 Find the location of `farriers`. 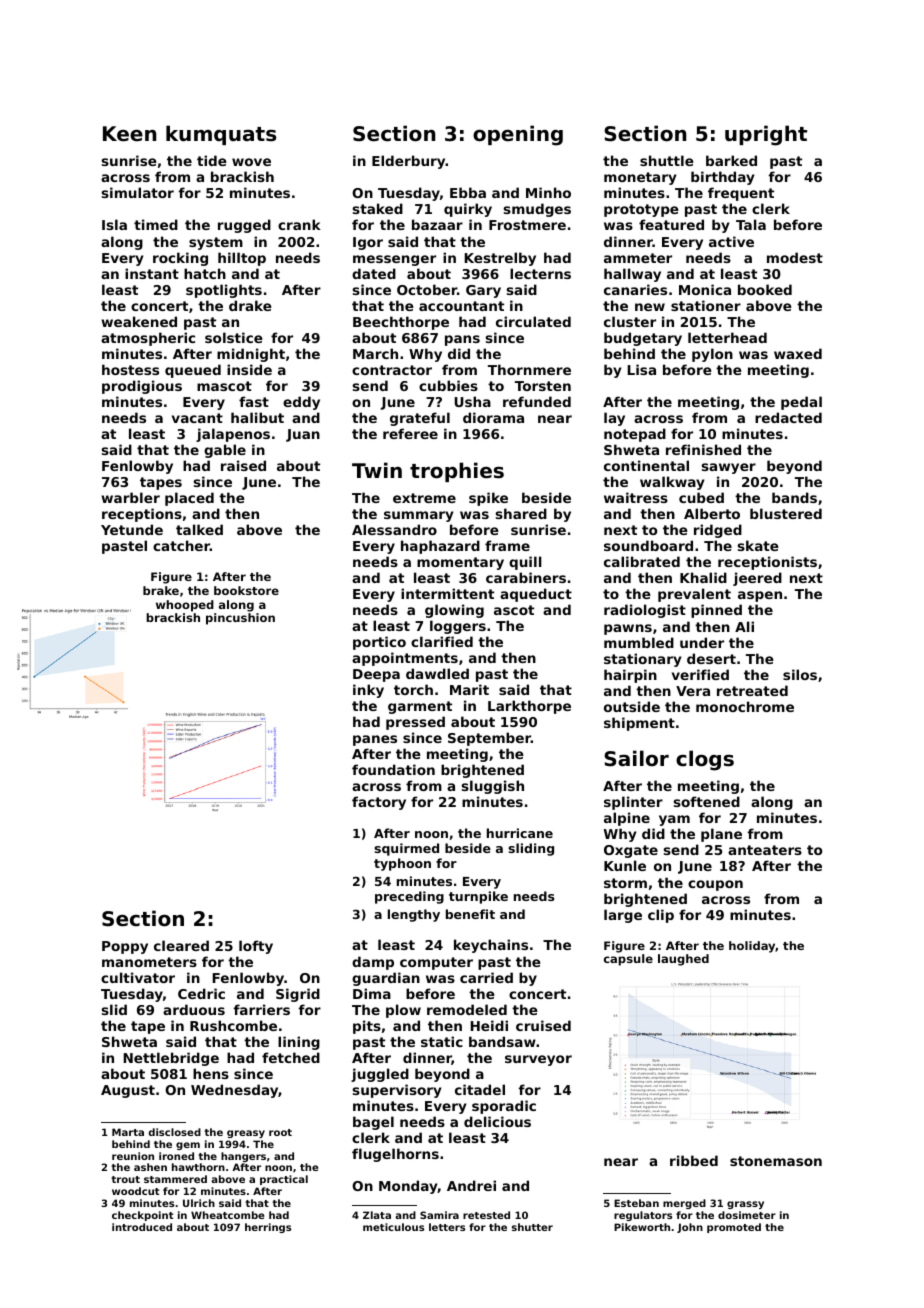

farriers is located at coordinates (261, 1009).
